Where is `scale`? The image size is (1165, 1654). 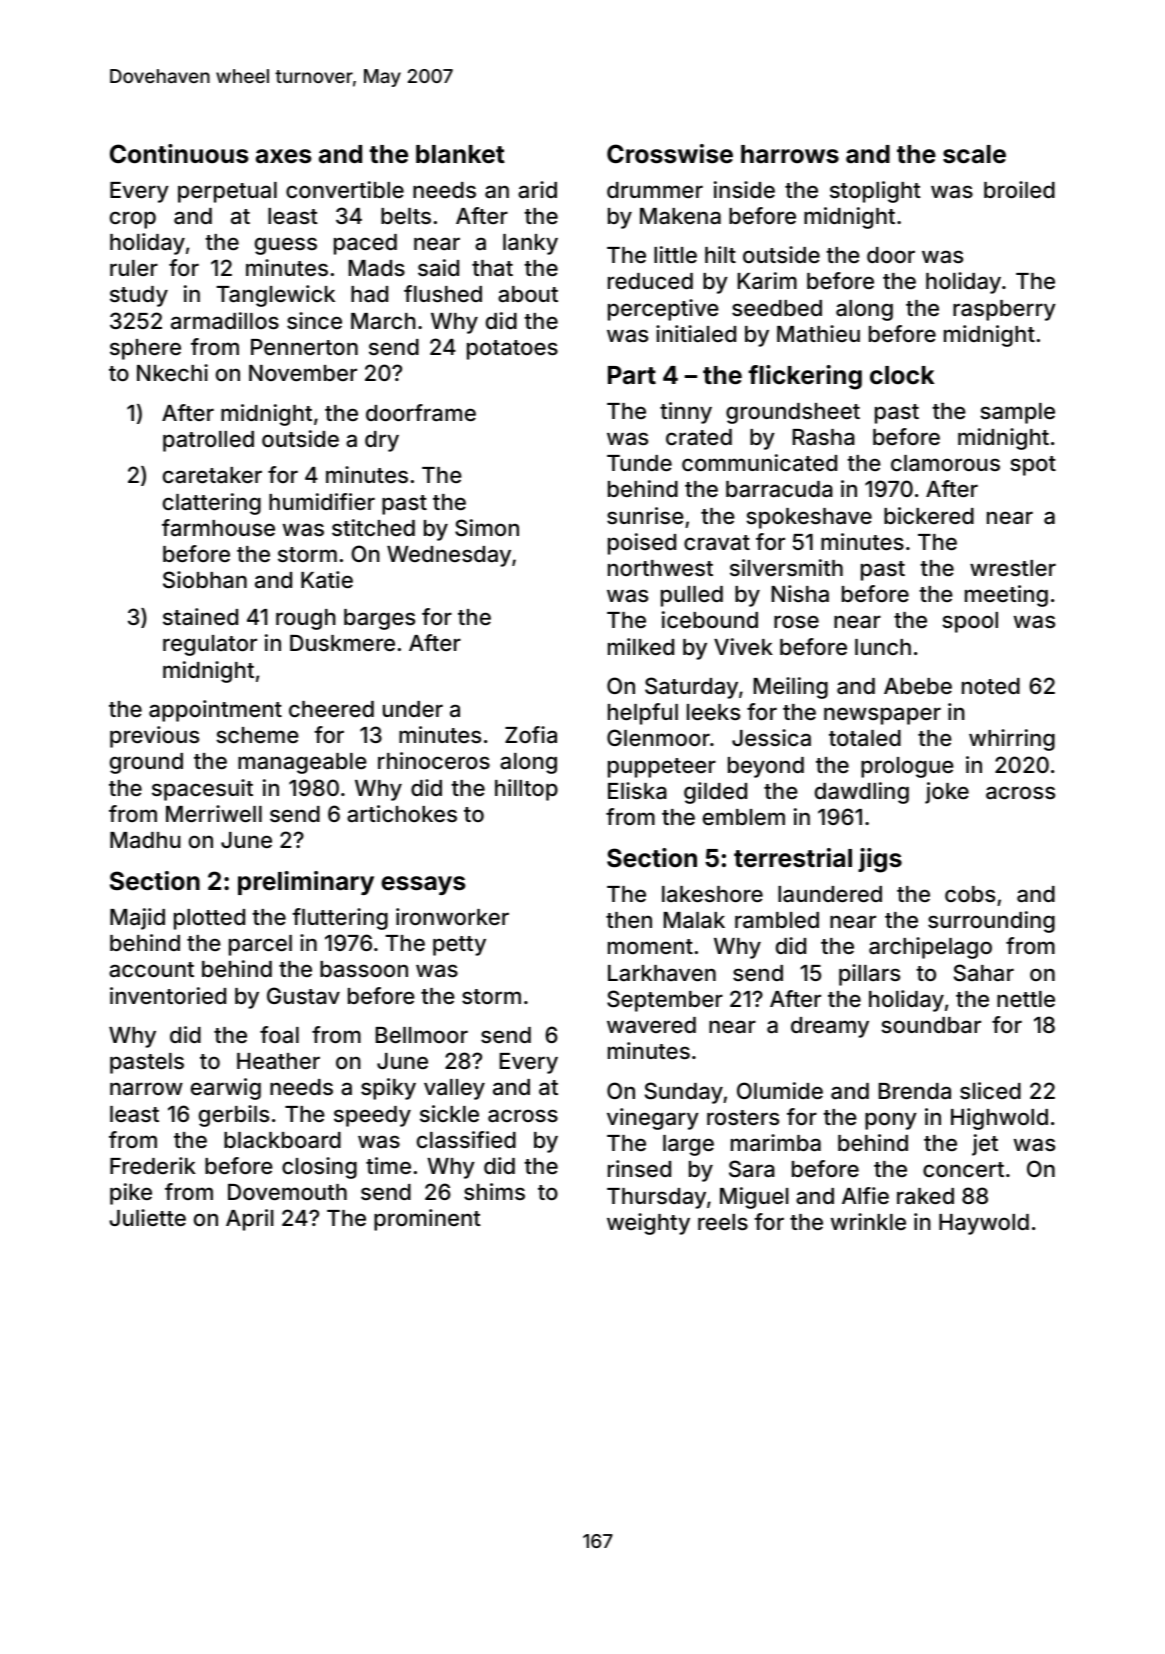
scale is located at coordinates (974, 154).
